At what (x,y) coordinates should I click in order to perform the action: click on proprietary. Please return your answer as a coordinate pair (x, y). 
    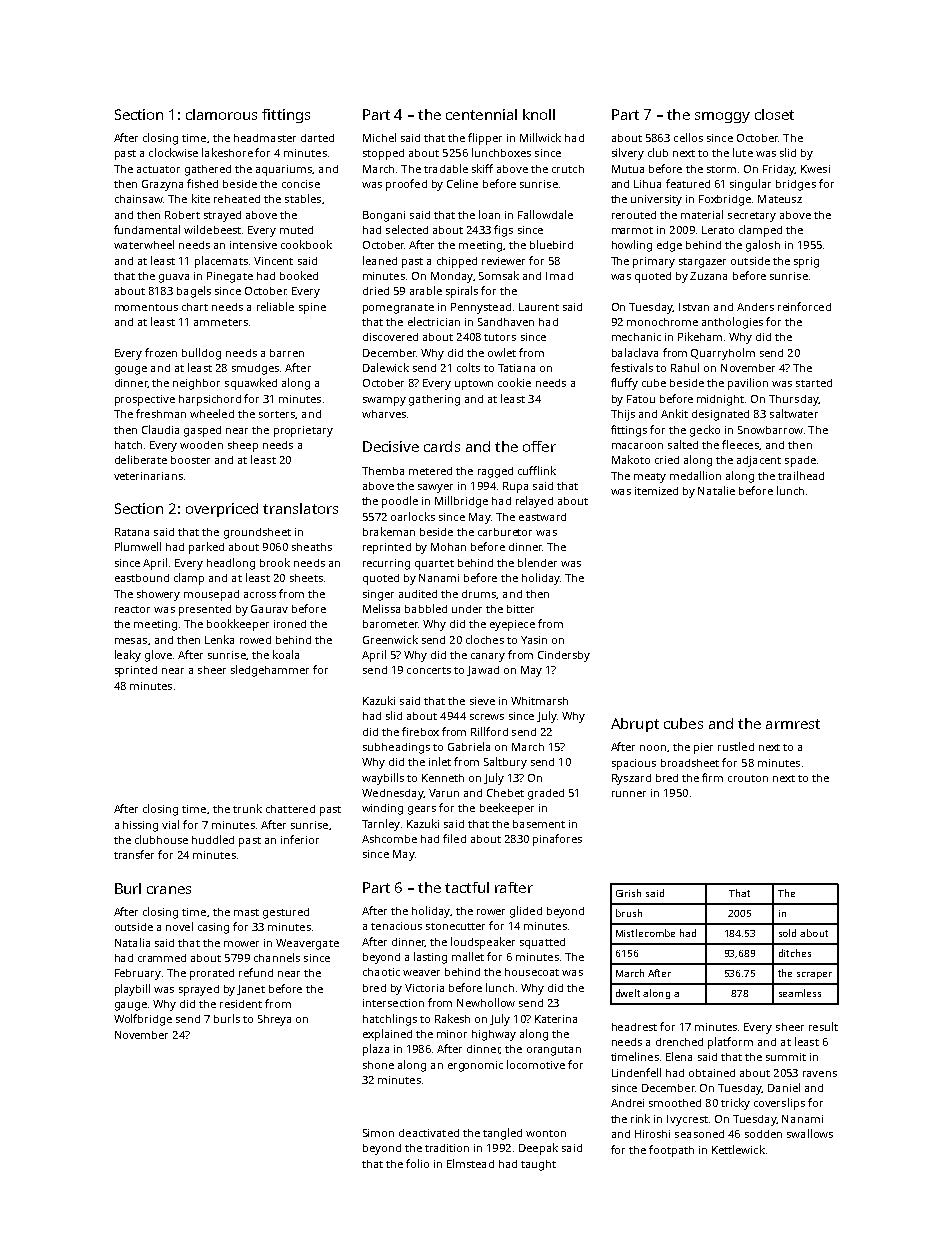
    Looking at the image, I should click on (303, 431).
